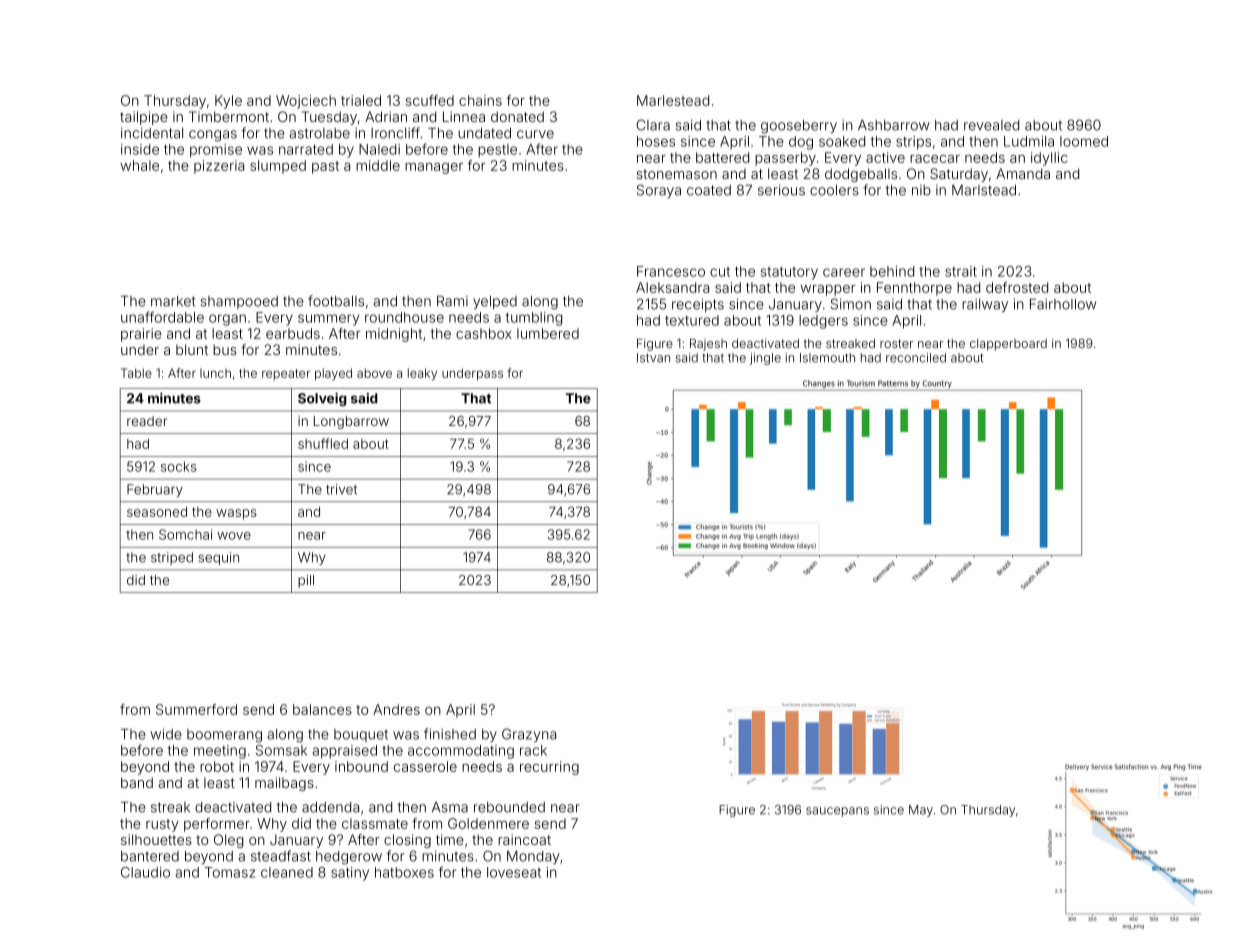 The image size is (1233, 952). Describe the element at coordinates (306, 581) in the screenshot. I see `pill` at that location.
